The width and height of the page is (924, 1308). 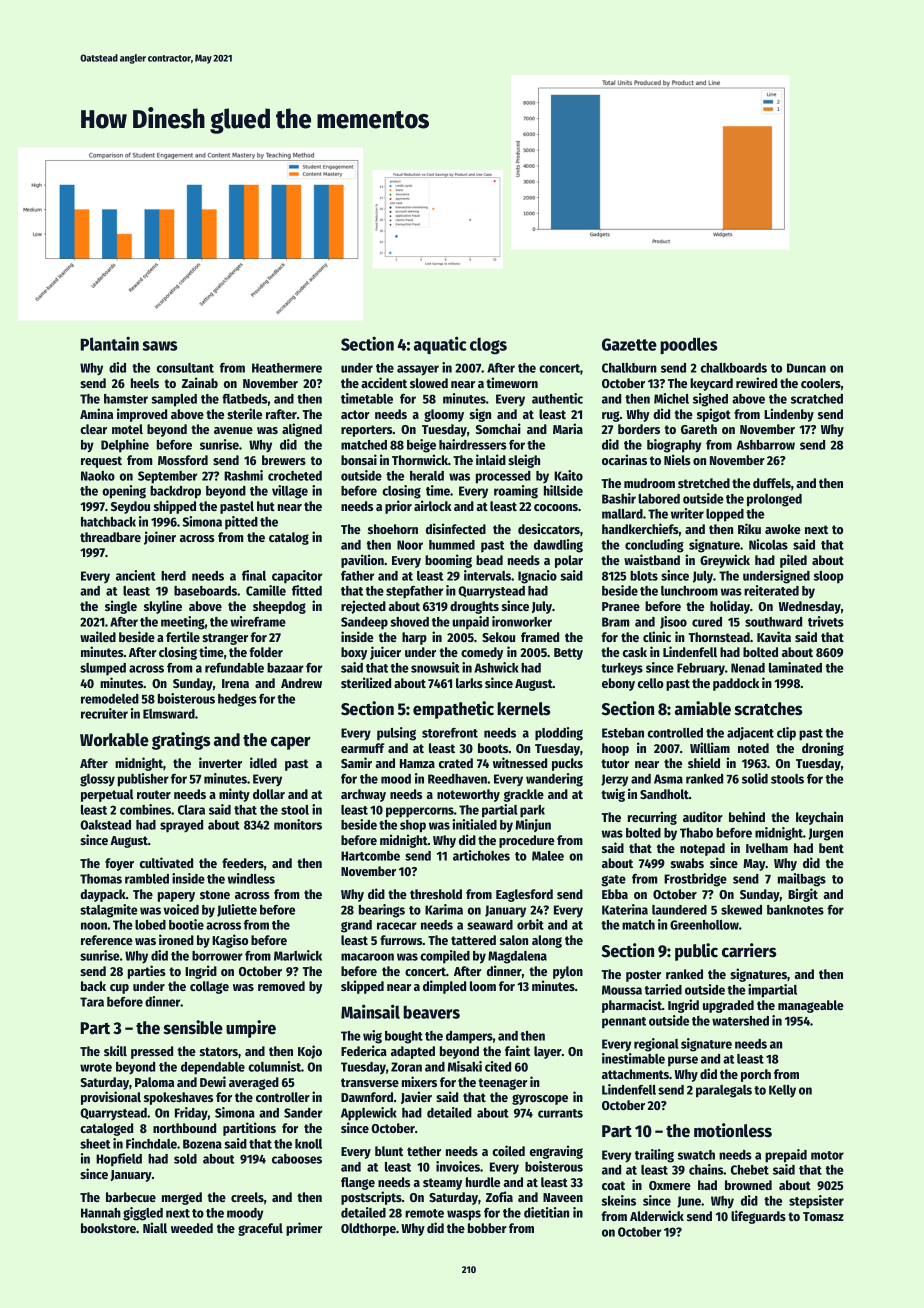 What do you see at coordinates (398, 507) in the page?
I see `prior` at bounding box center [398, 507].
